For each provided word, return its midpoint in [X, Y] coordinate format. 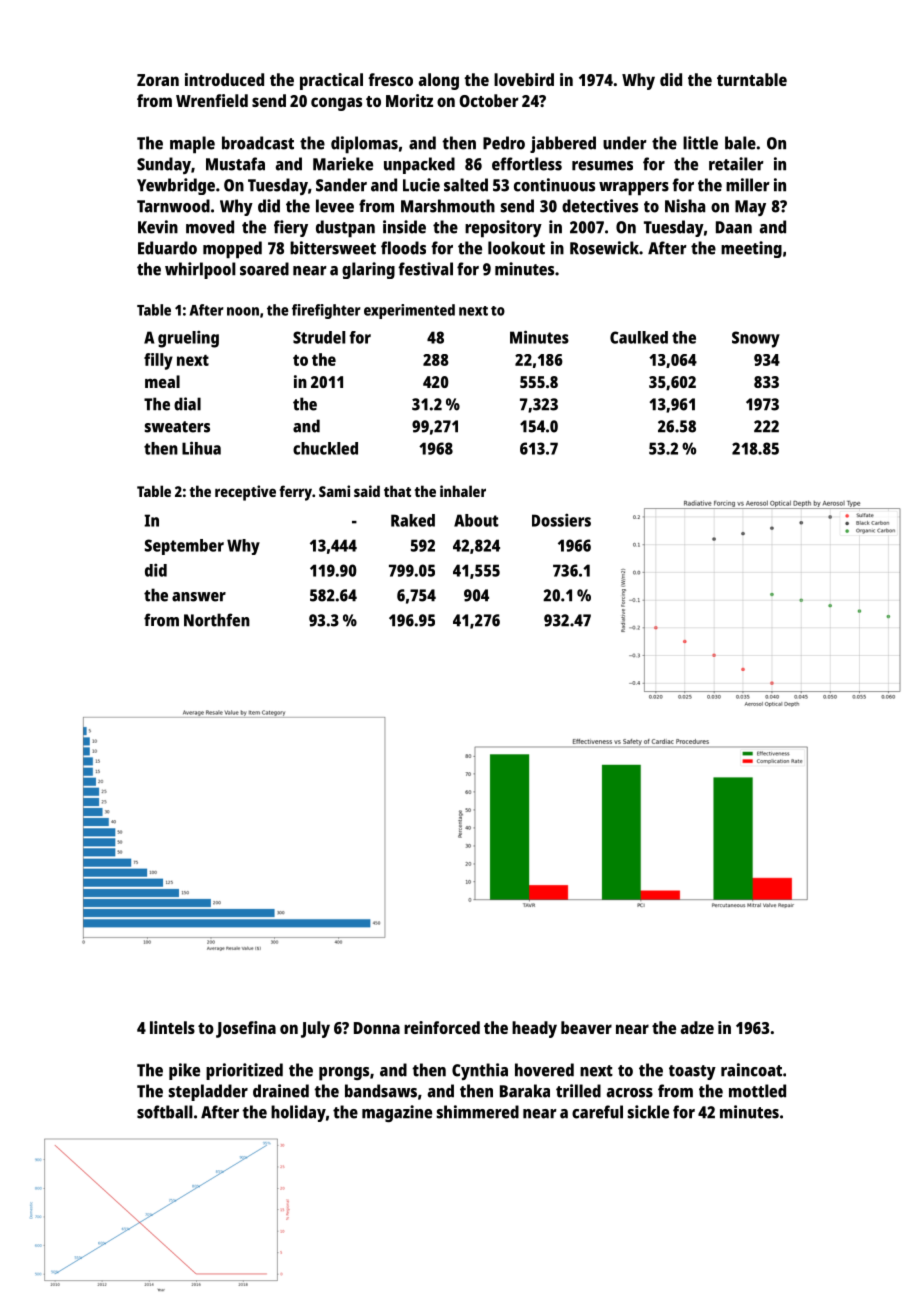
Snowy [756, 339]
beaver [586, 1027]
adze [697, 1027]
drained [281, 1091]
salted [466, 185]
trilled [578, 1091]
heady [534, 1029]
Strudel [319, 337]
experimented [409, 311]
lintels [172, 1027]
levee [335, 206]
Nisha [685, 206]
